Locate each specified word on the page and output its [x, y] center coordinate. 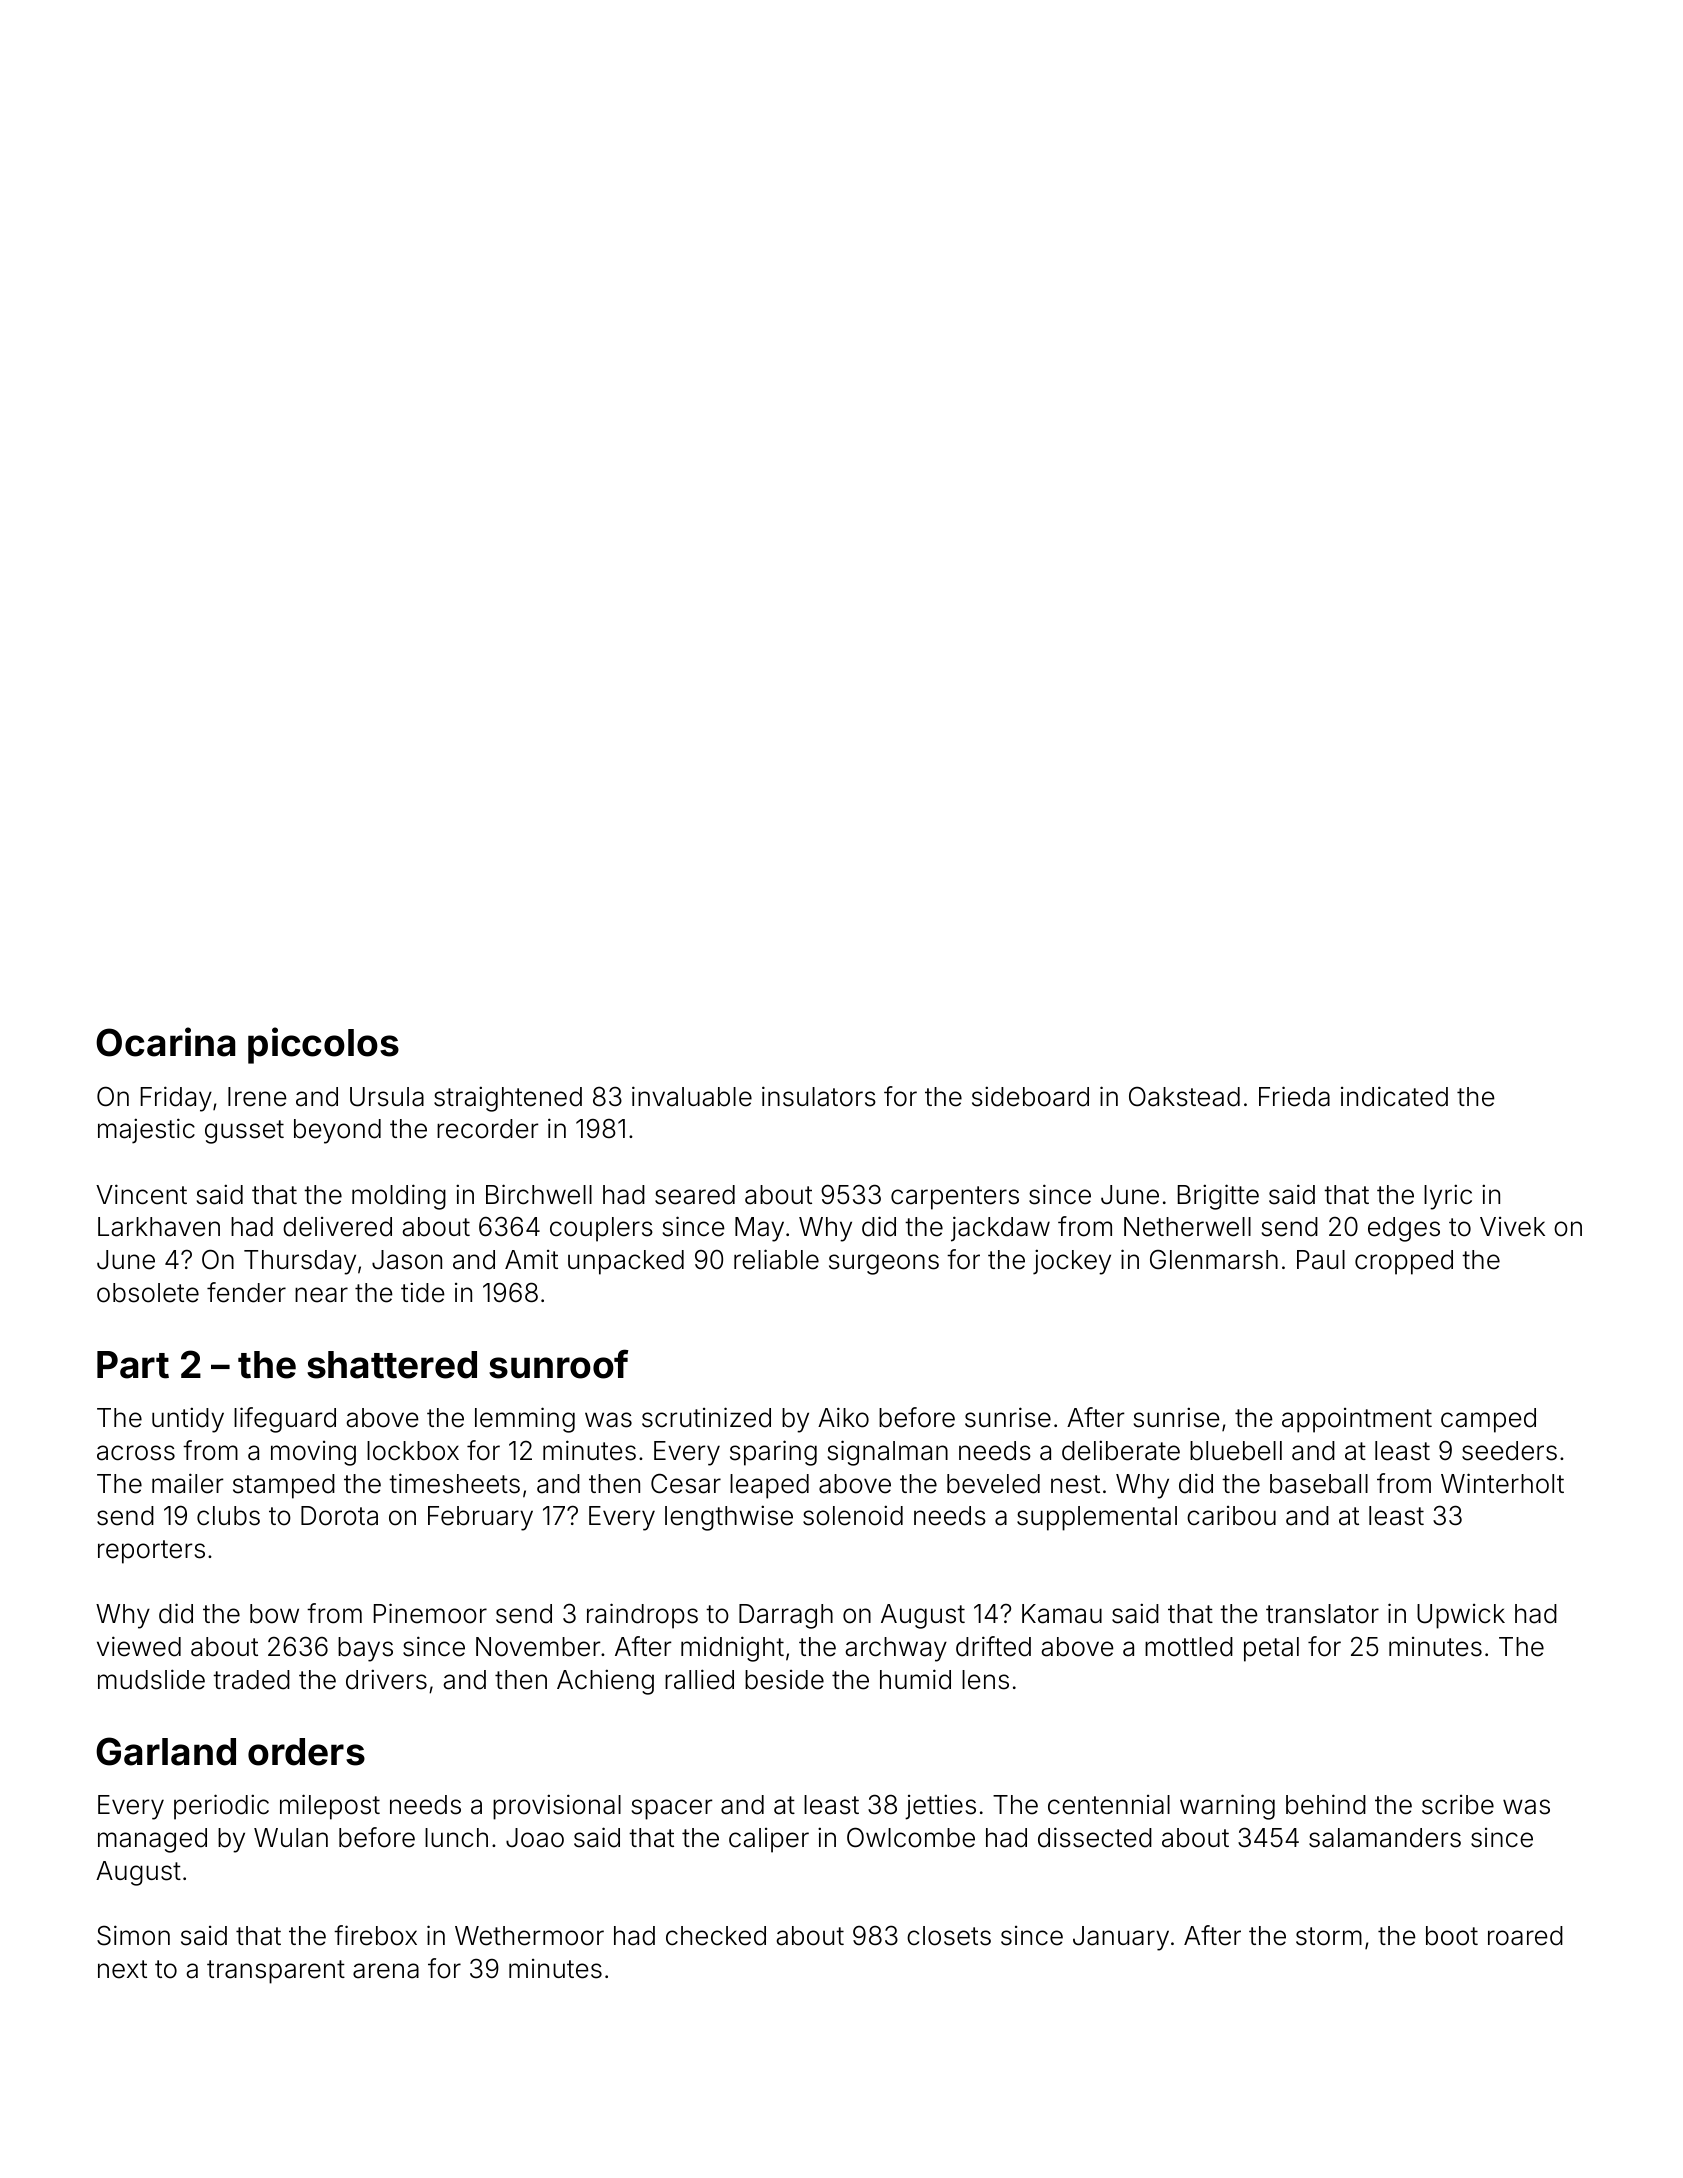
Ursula [387, 1097]
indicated [1394, 1096]
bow [274, 1614]
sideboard [1030, 1096]
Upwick [1461, 1616]
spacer [672, 1809]
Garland [166, 1751]
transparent [276, 1972]
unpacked [626, 1262]
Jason [407, 1260]
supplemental [1097, 1518]
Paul [1321, 1260]
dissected [1095, 1837]
